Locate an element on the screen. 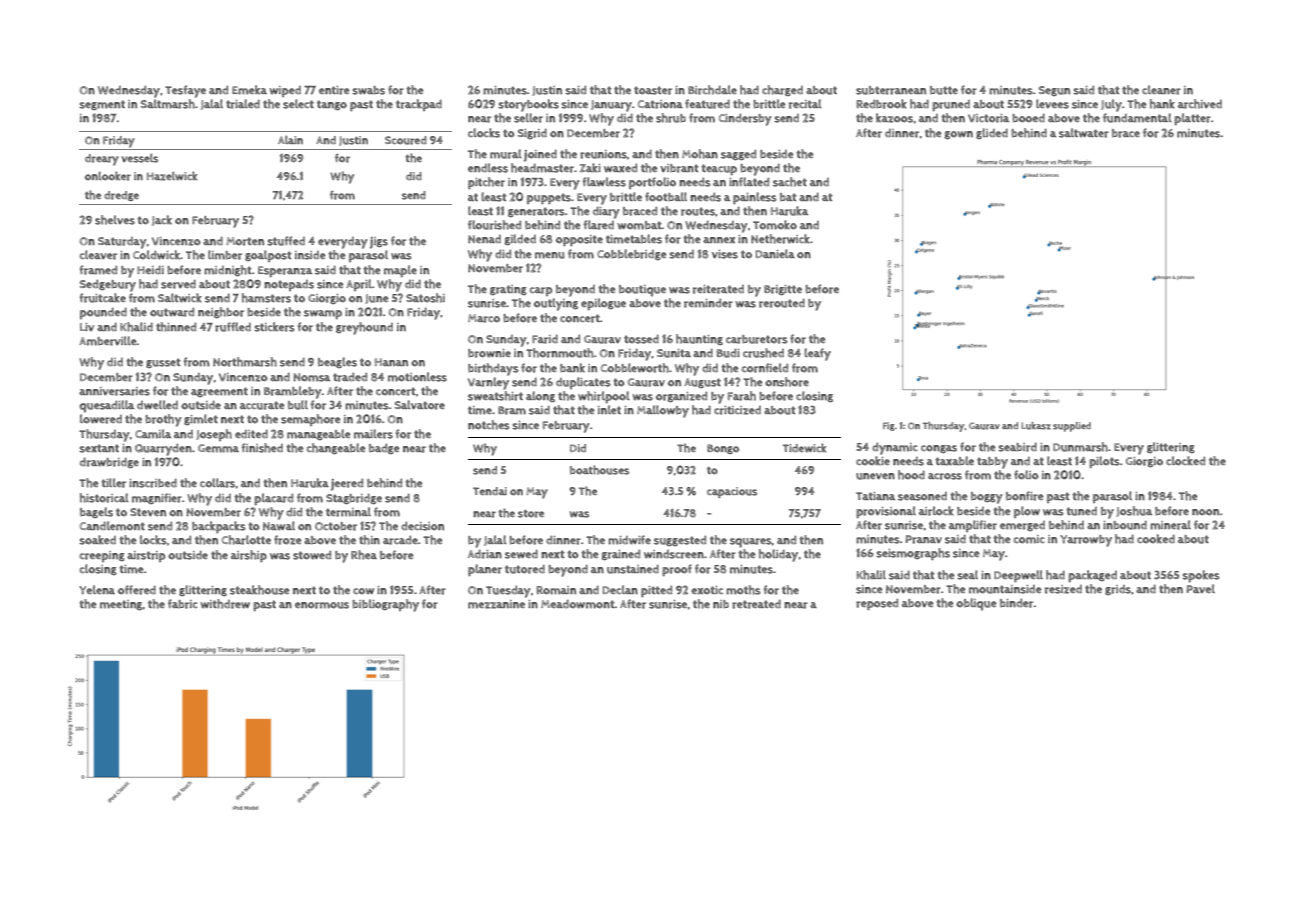  Jack is located at coordinates (162, 220).
